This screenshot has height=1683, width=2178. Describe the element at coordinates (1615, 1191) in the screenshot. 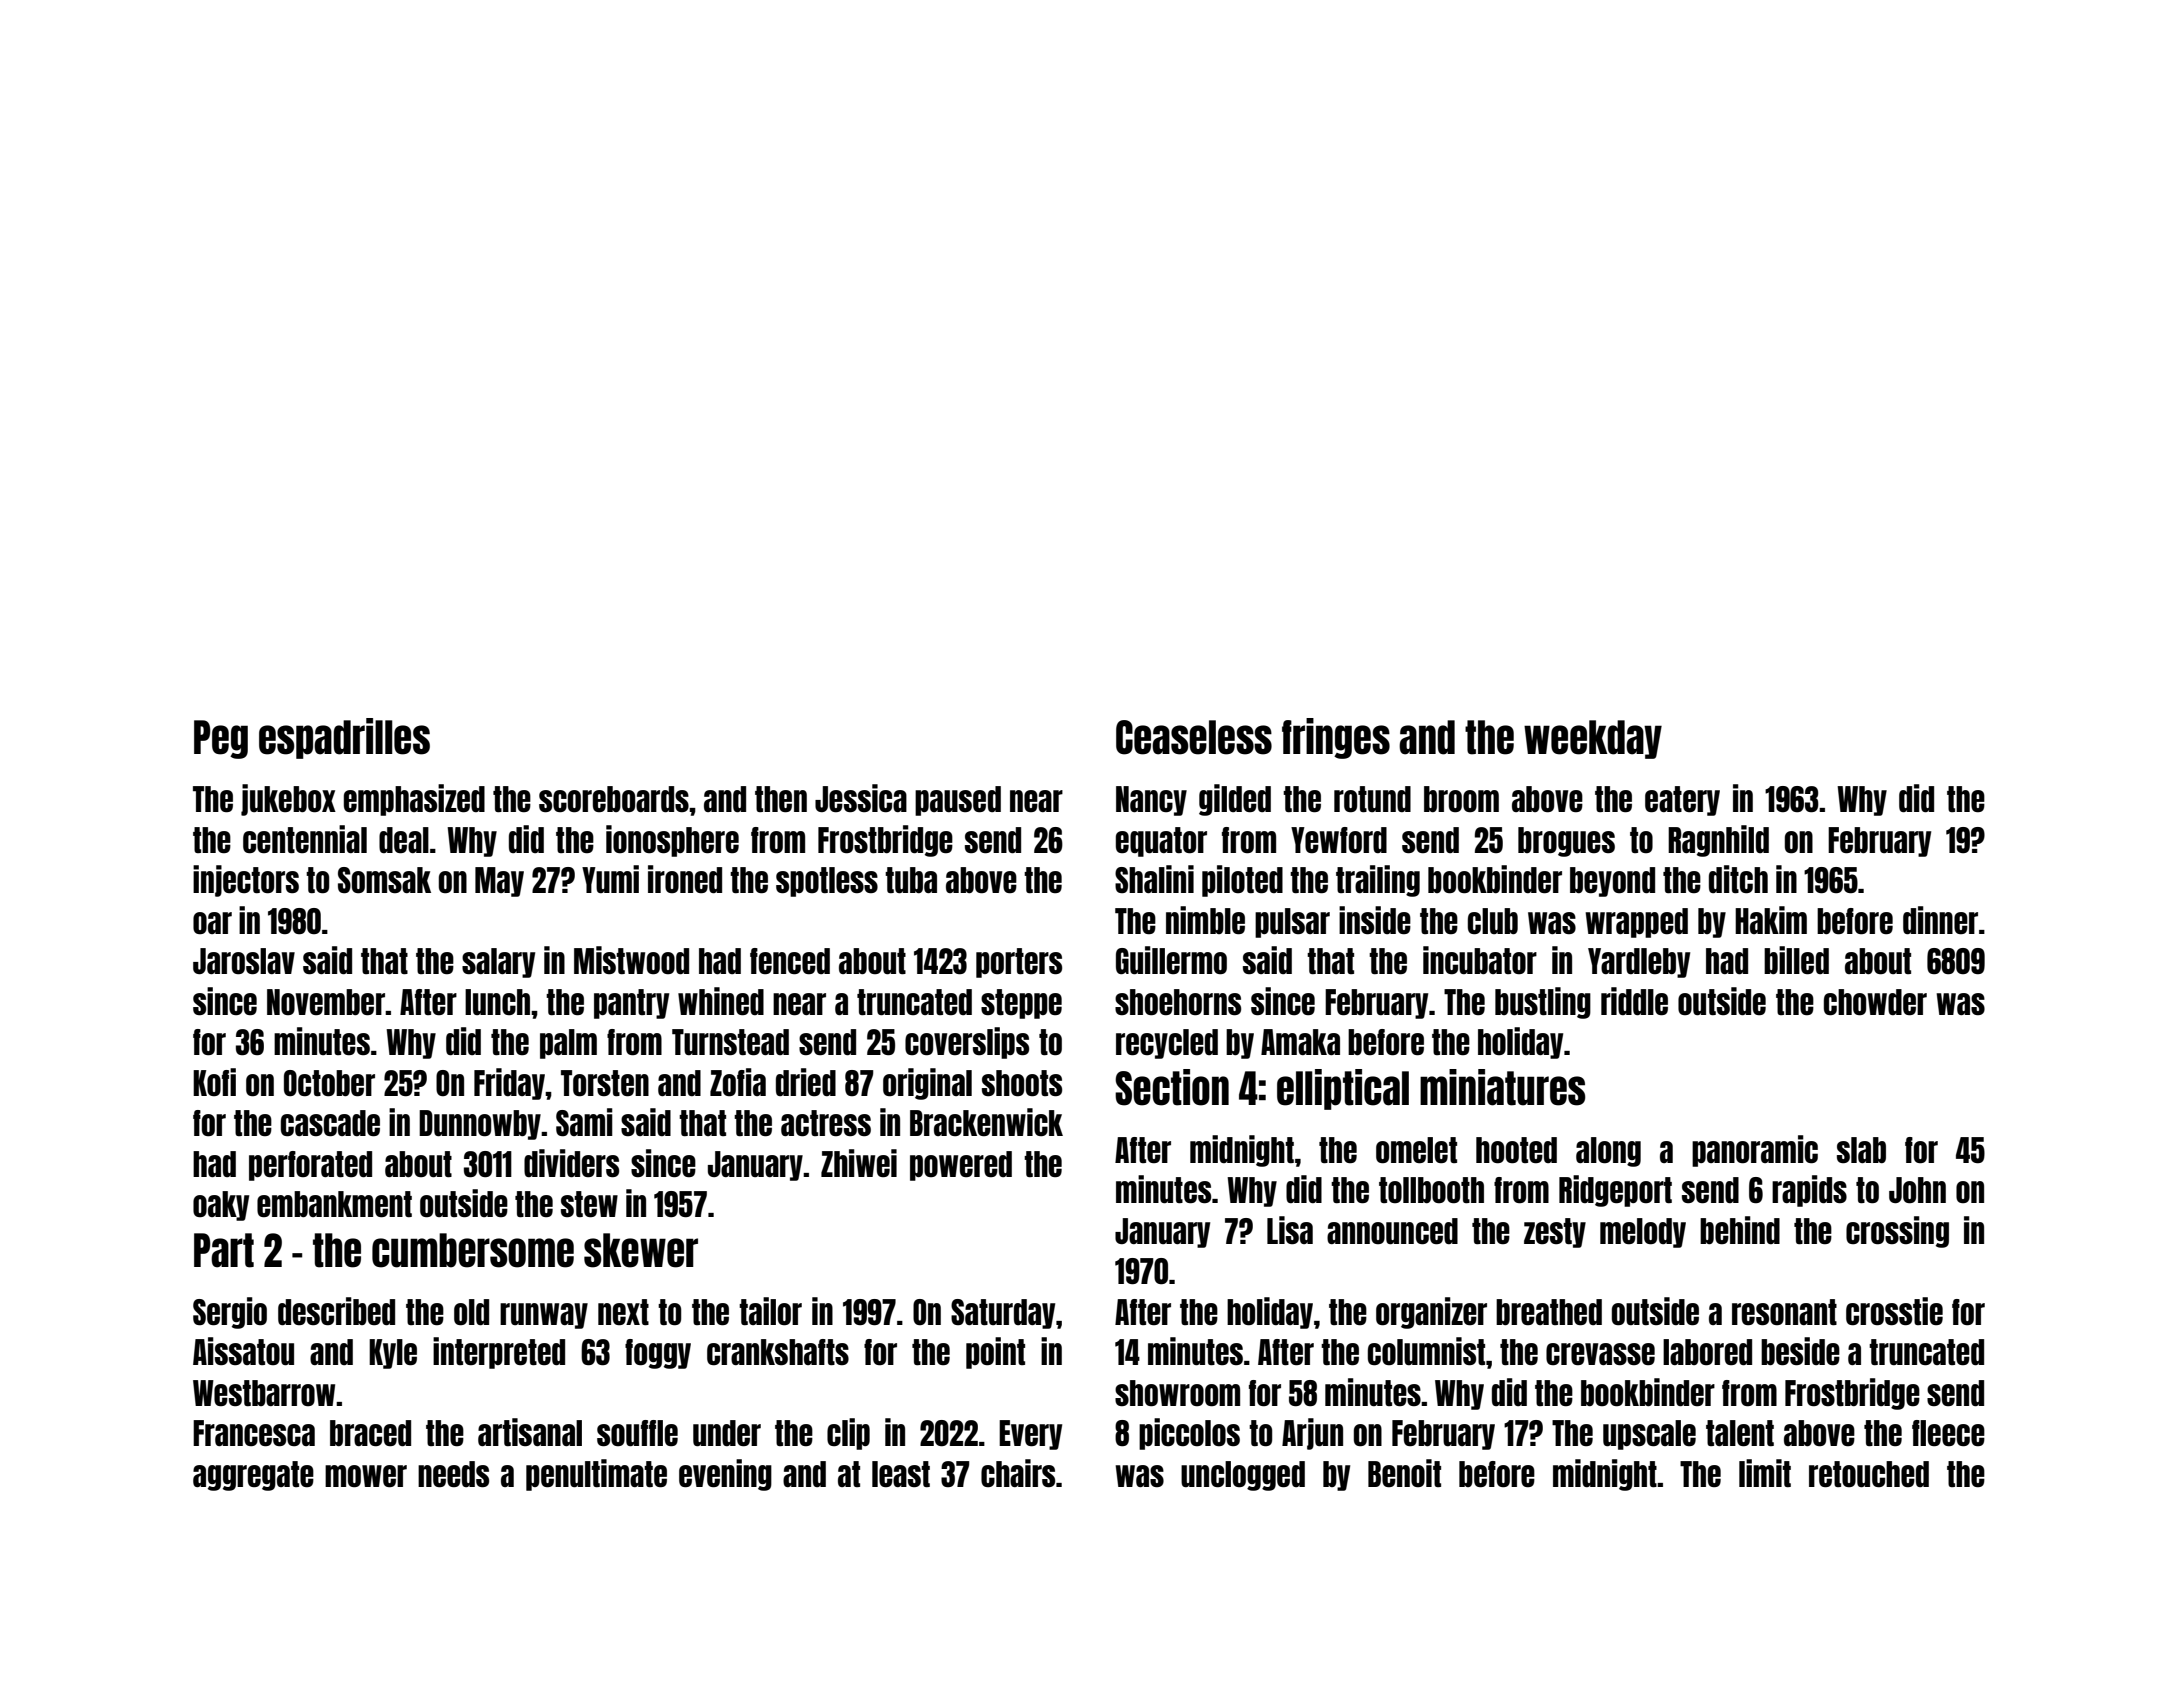

I see `Ridgeport` at that location.
